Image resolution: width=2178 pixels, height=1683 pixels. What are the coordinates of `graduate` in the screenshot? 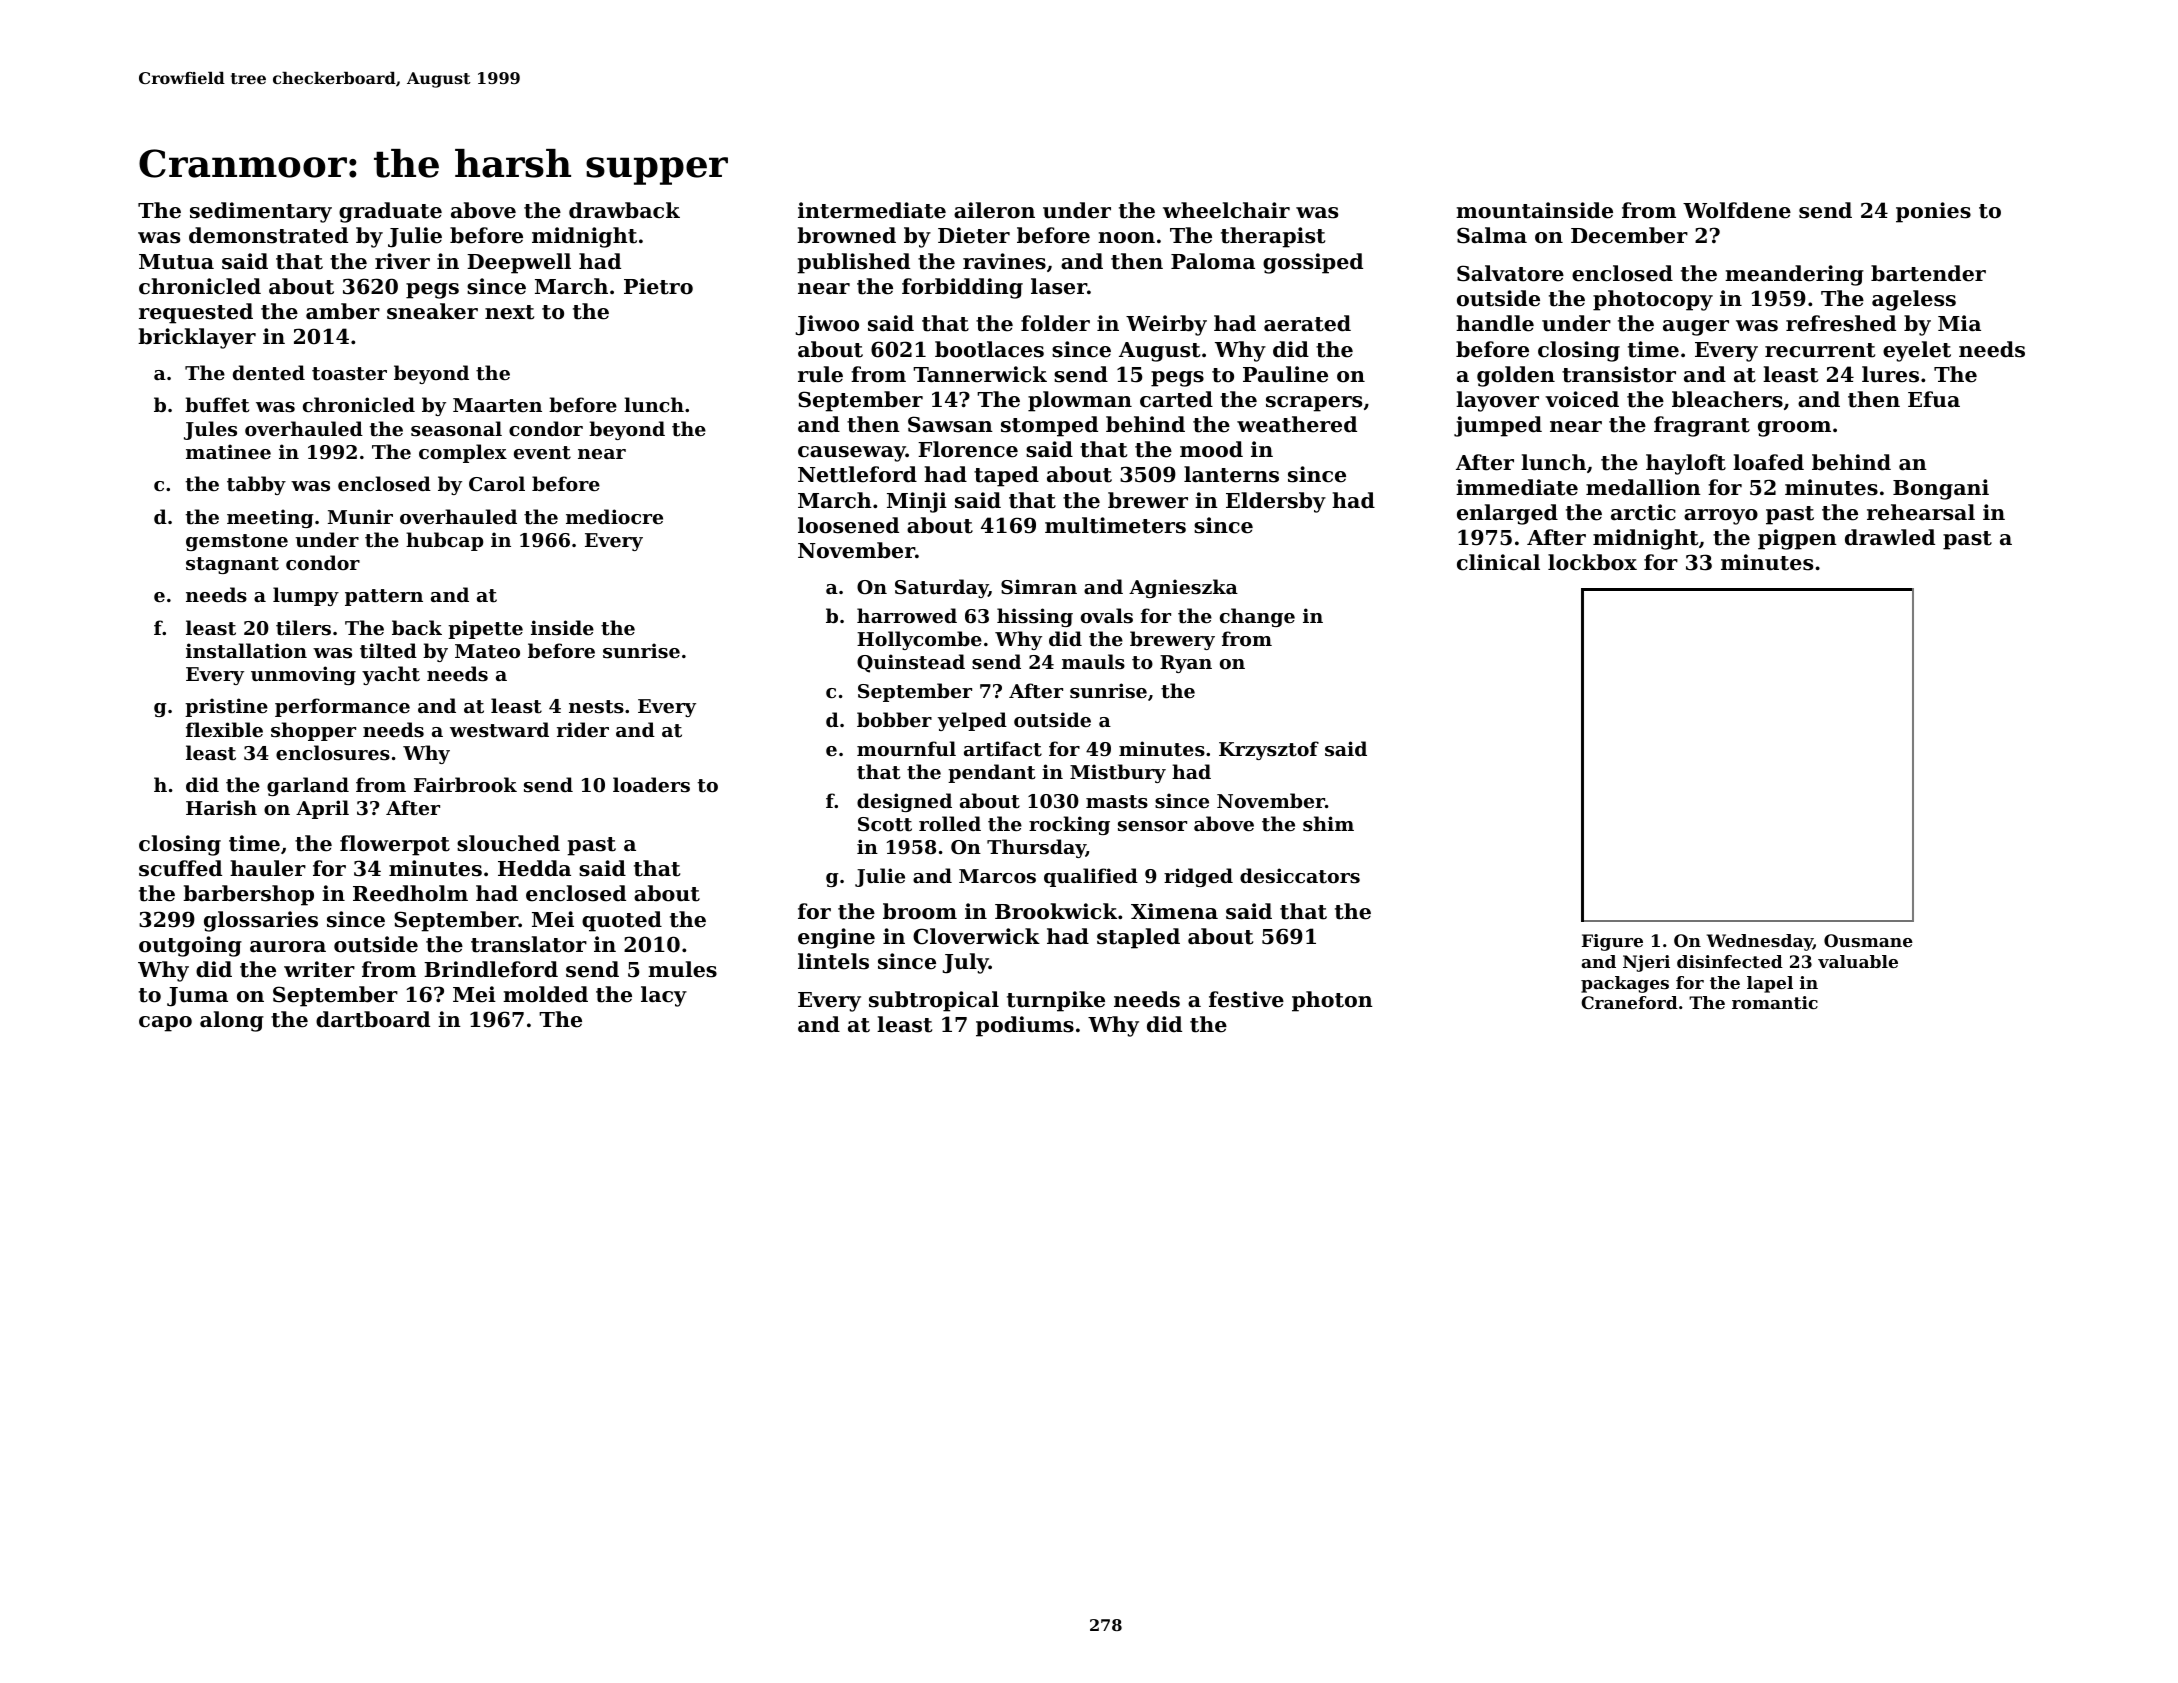 It's located at (390, 212).
